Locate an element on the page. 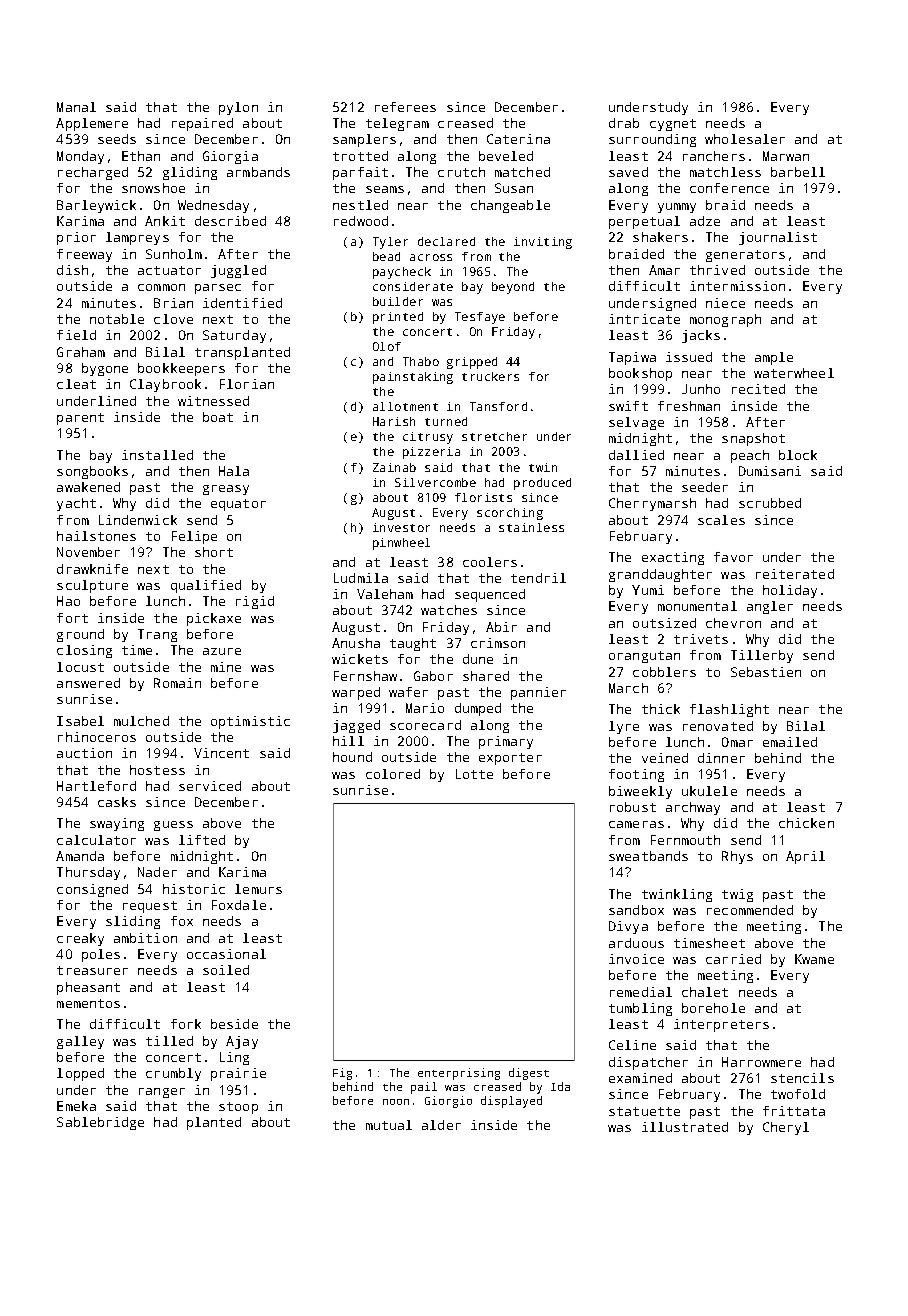 The image size is (908, 1316). Fernshaw is located at coordinates (365, 676).
